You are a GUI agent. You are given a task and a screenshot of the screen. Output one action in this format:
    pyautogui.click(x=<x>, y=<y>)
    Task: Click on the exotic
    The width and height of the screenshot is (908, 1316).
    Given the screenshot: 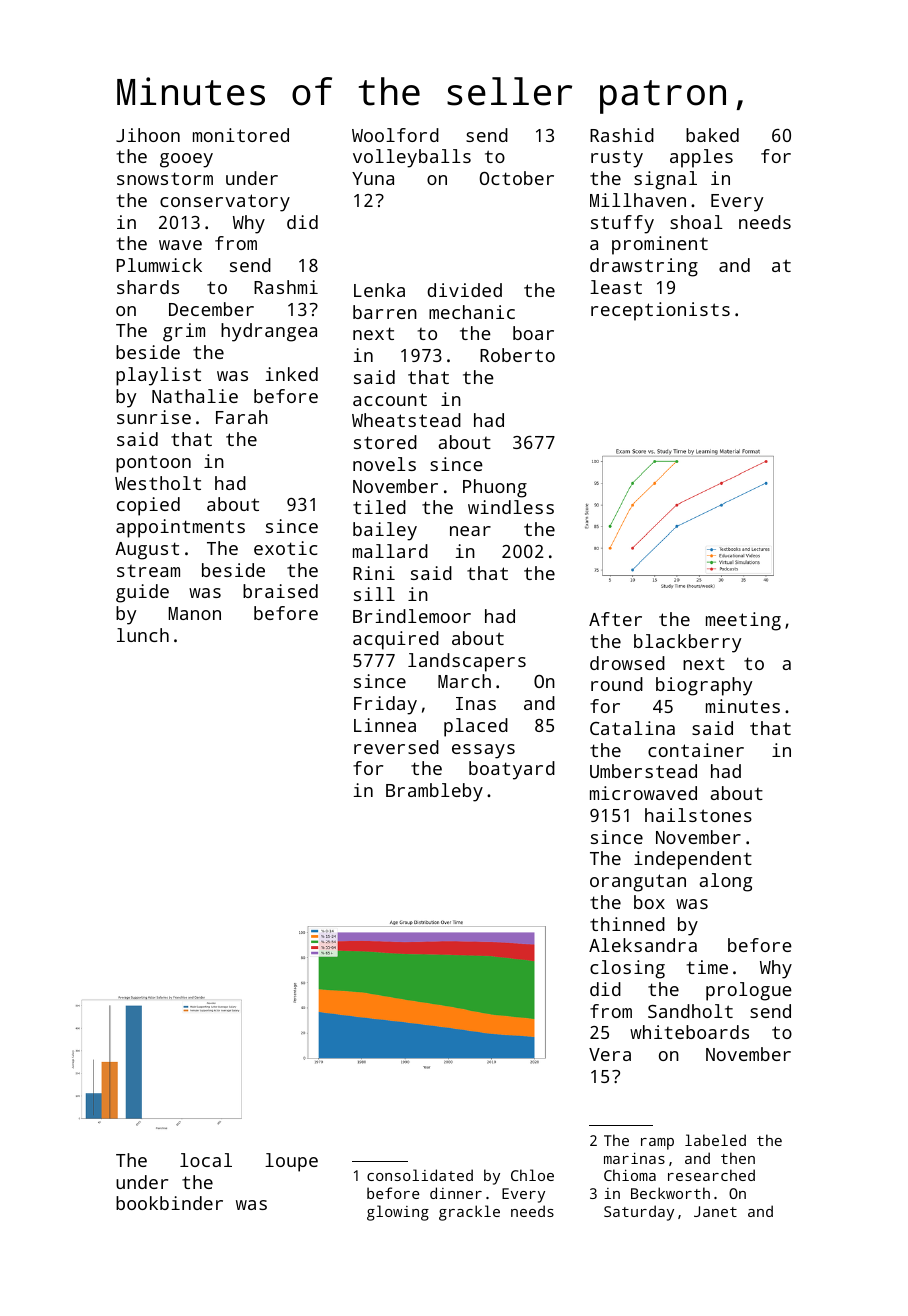 What is the action you would take?
    pyautogui.click(x=285, y=548)
